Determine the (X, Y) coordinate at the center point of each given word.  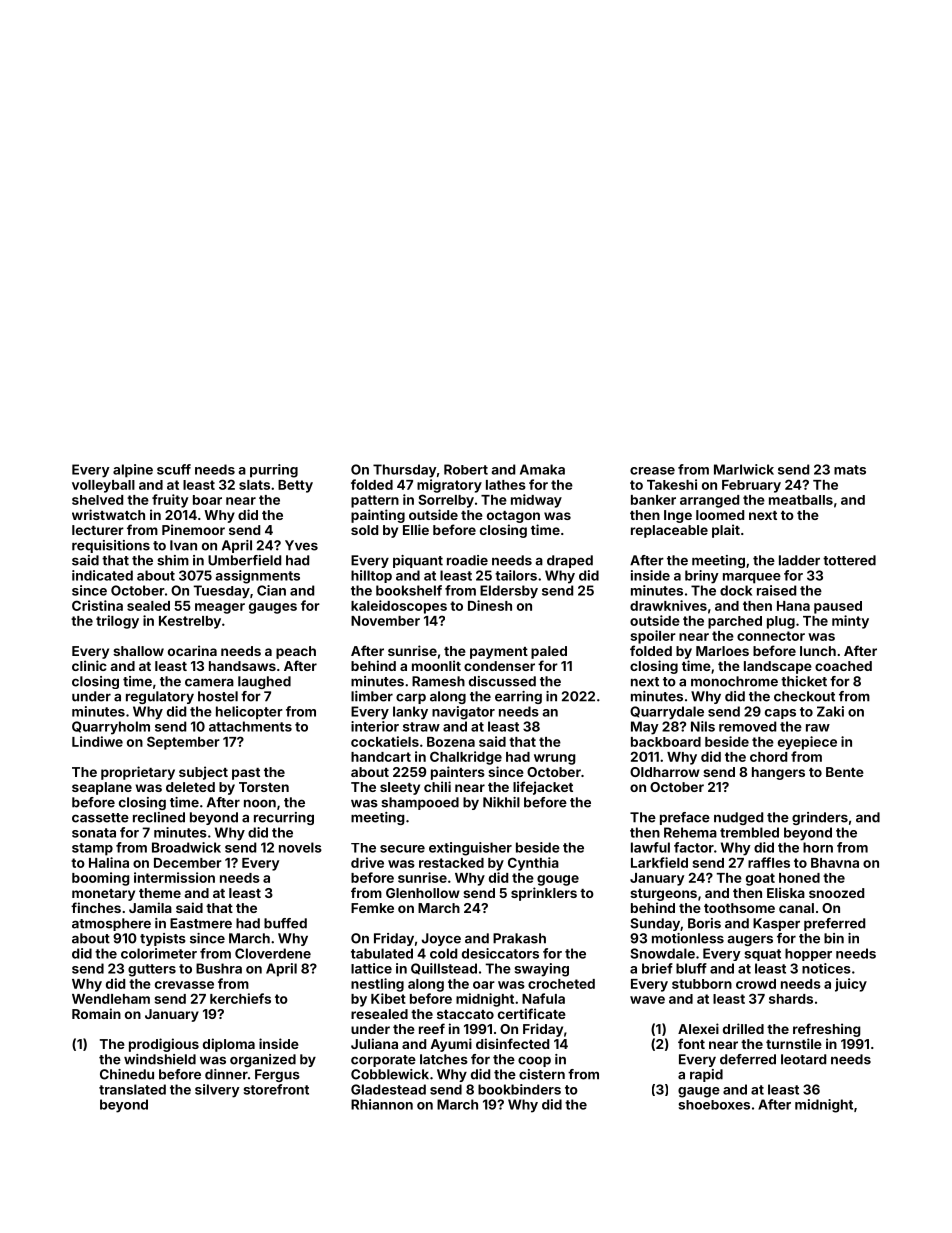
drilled (743, 1028)
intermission (174, 877)
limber (372, 696)
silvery (217, 1091)
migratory (449, 486)
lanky (410, 713)
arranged (709, 501)
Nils (703, 726)
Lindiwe (97, 741)
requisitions (111, 546)
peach (296, 652)
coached (843, 666)
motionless (688, 938)
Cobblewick (390, 1074)
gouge (558, 880)
